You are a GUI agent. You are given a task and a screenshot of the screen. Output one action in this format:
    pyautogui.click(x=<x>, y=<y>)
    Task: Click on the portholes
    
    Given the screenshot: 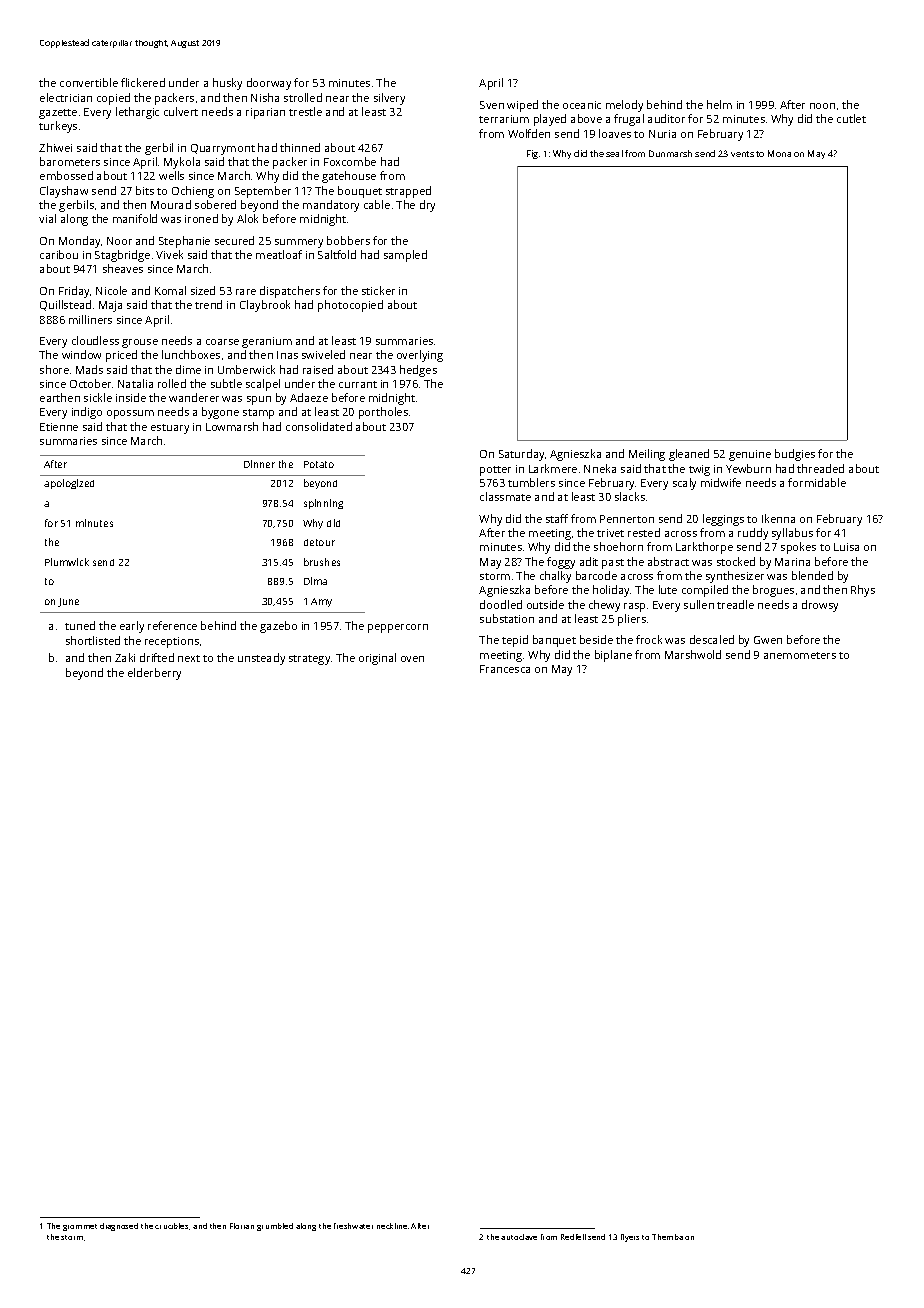 What is the action you would take?
    pyautogui.click(x=383, y=413)
